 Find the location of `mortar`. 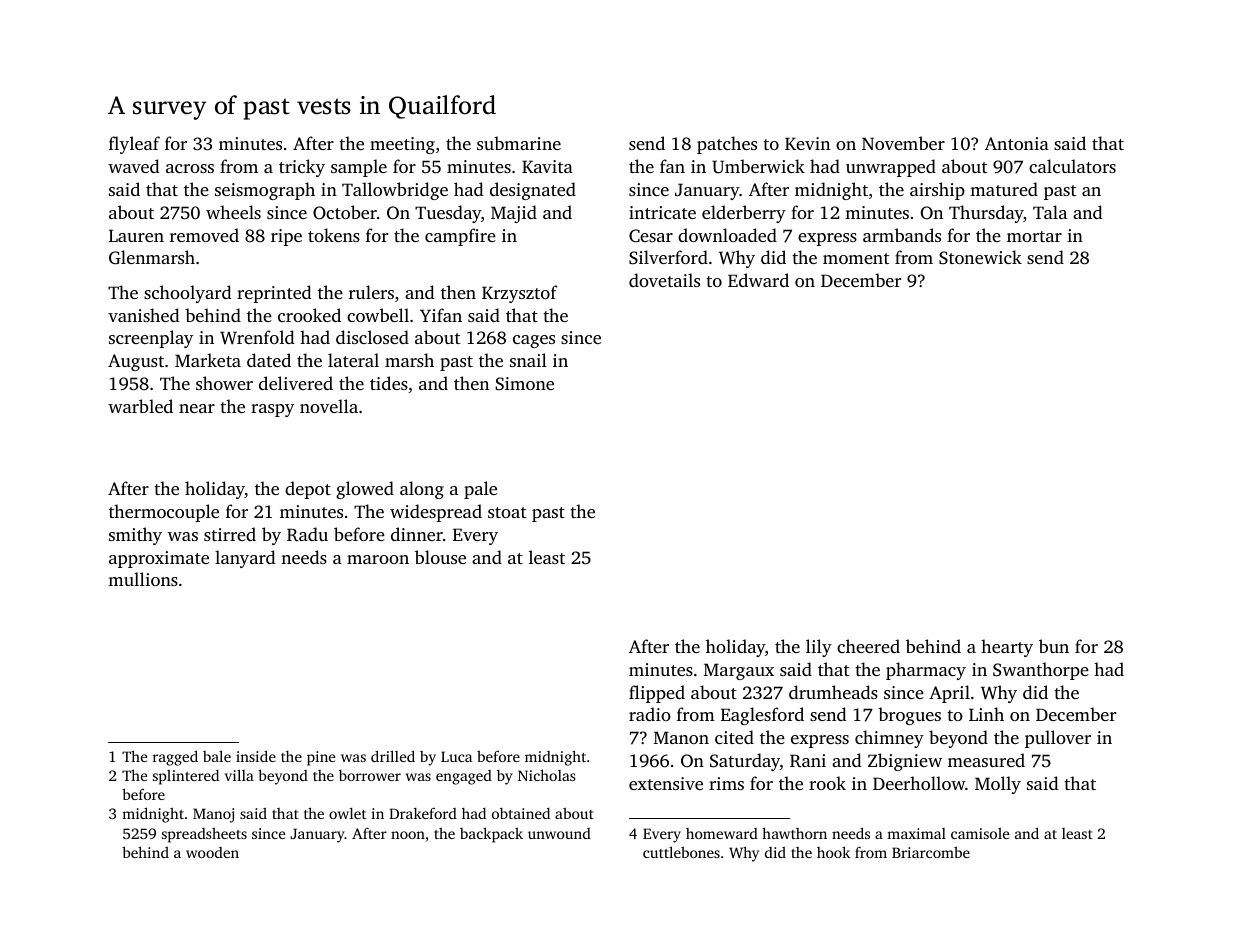

mortar is located at coordinates (1034, 236).
